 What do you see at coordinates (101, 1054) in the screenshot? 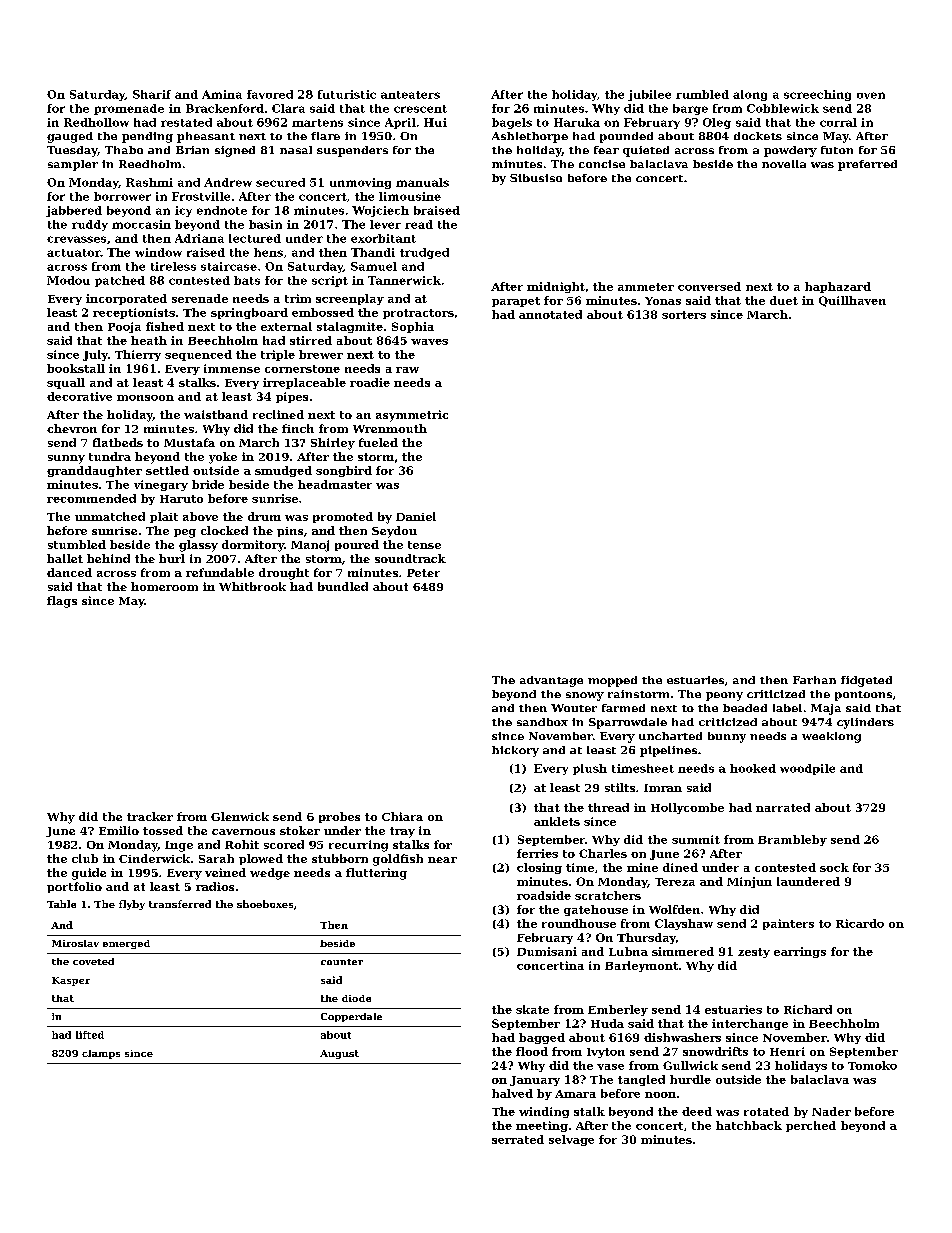
I see `clamps` at bounding box center [101, 1054].
